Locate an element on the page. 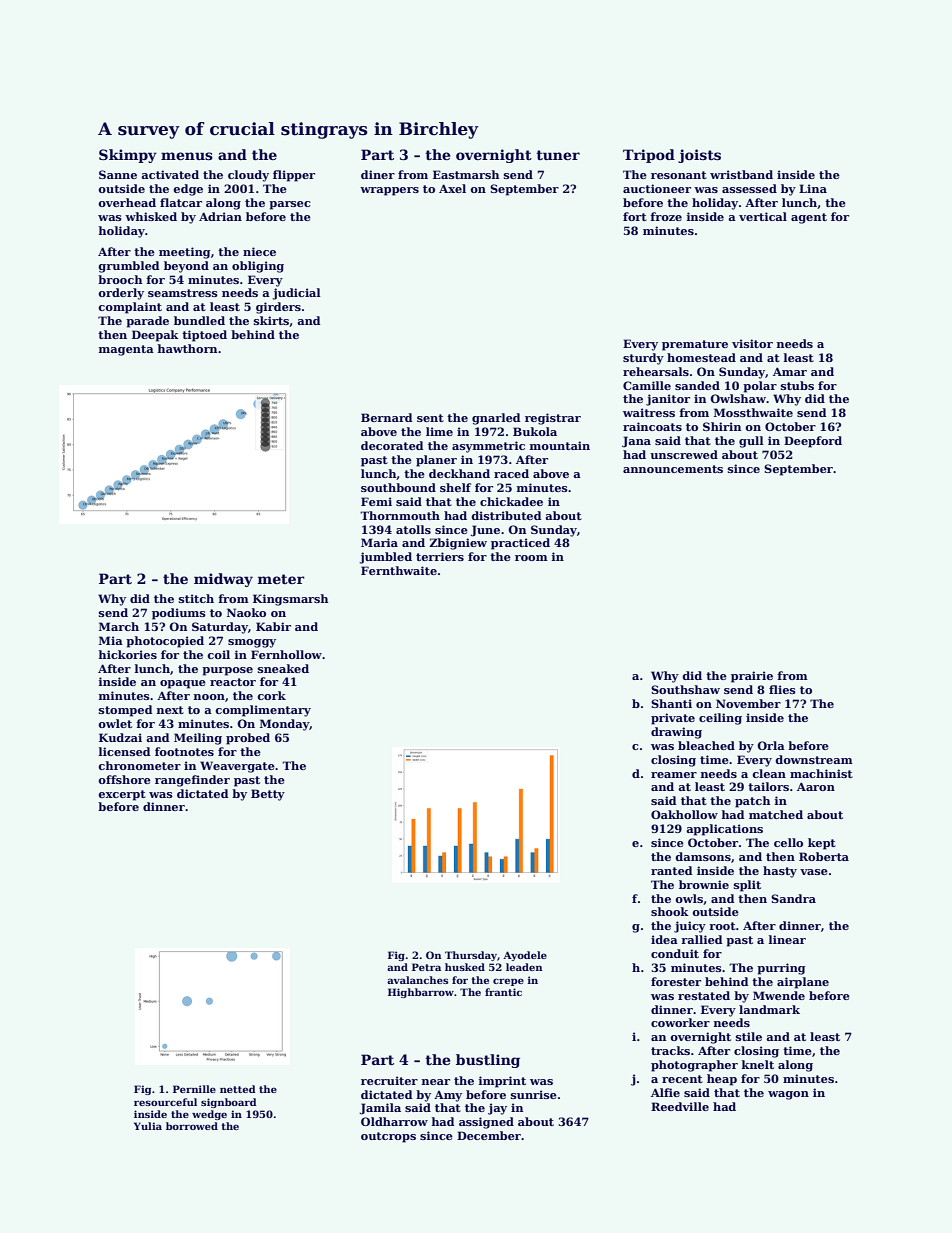 The height and width of the image is (1233, 952). midway is located at coordinates (223, 580).
